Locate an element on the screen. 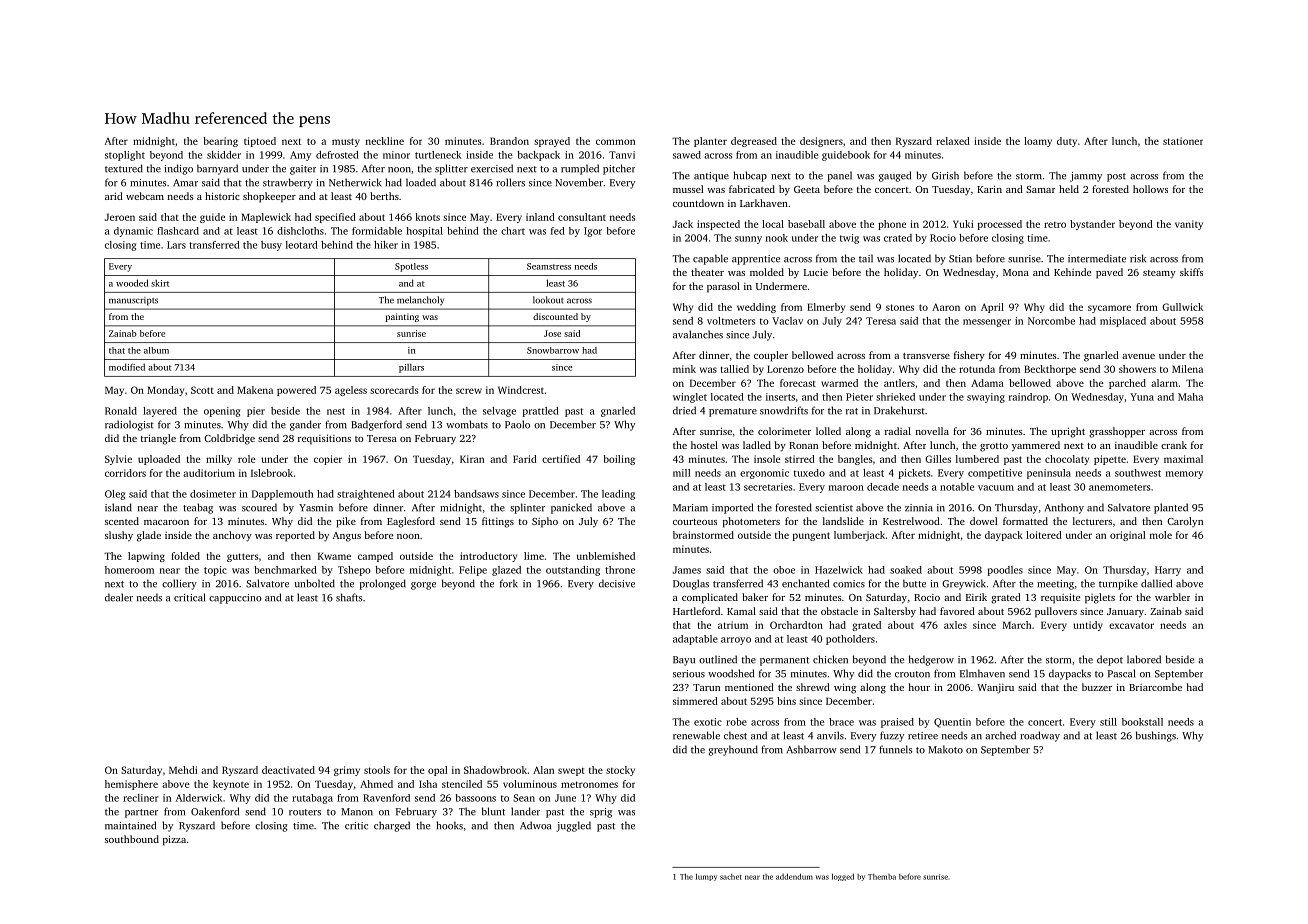 This screenshot has width=1308, height=924. recliner is located at coordinates (141, 798).
